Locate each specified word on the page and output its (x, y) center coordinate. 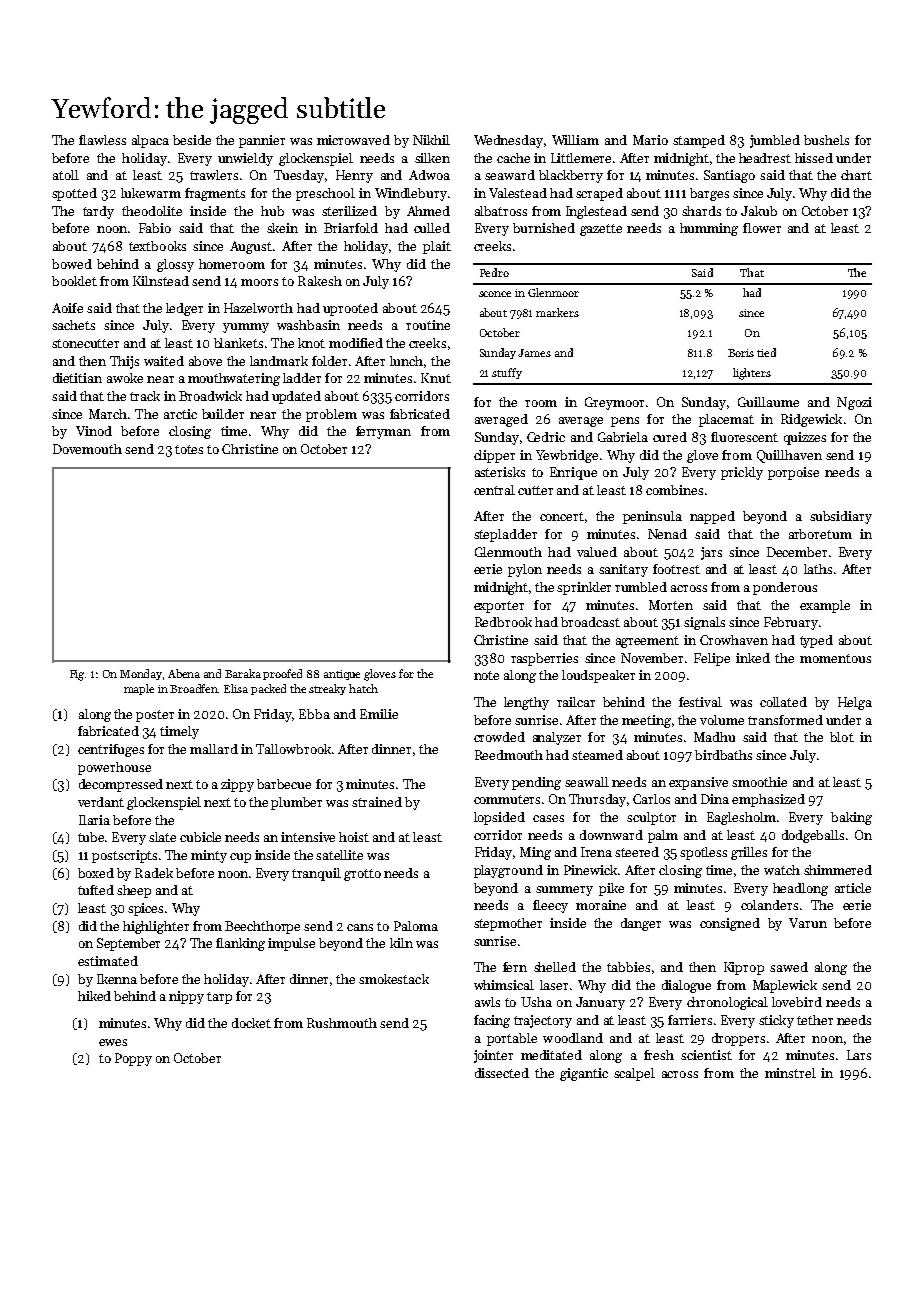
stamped (699, 141)
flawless (102, 140)
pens (625, 422)
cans (360, 927)
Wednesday (508, 141)
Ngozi (854, 403)
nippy (186, 997)
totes (189, 449)
